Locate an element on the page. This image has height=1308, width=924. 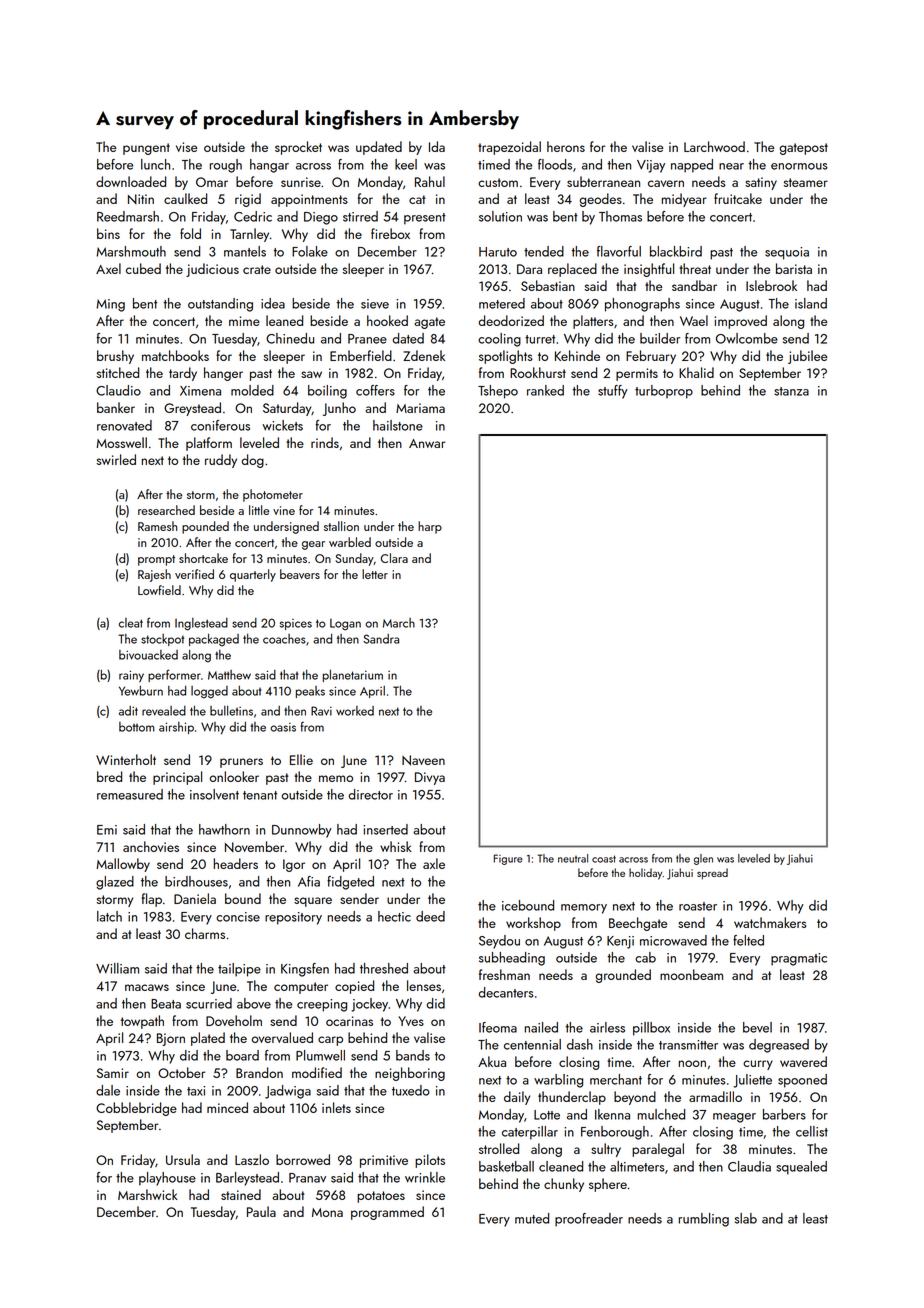
roaster is located at coordinates (698, 906).
